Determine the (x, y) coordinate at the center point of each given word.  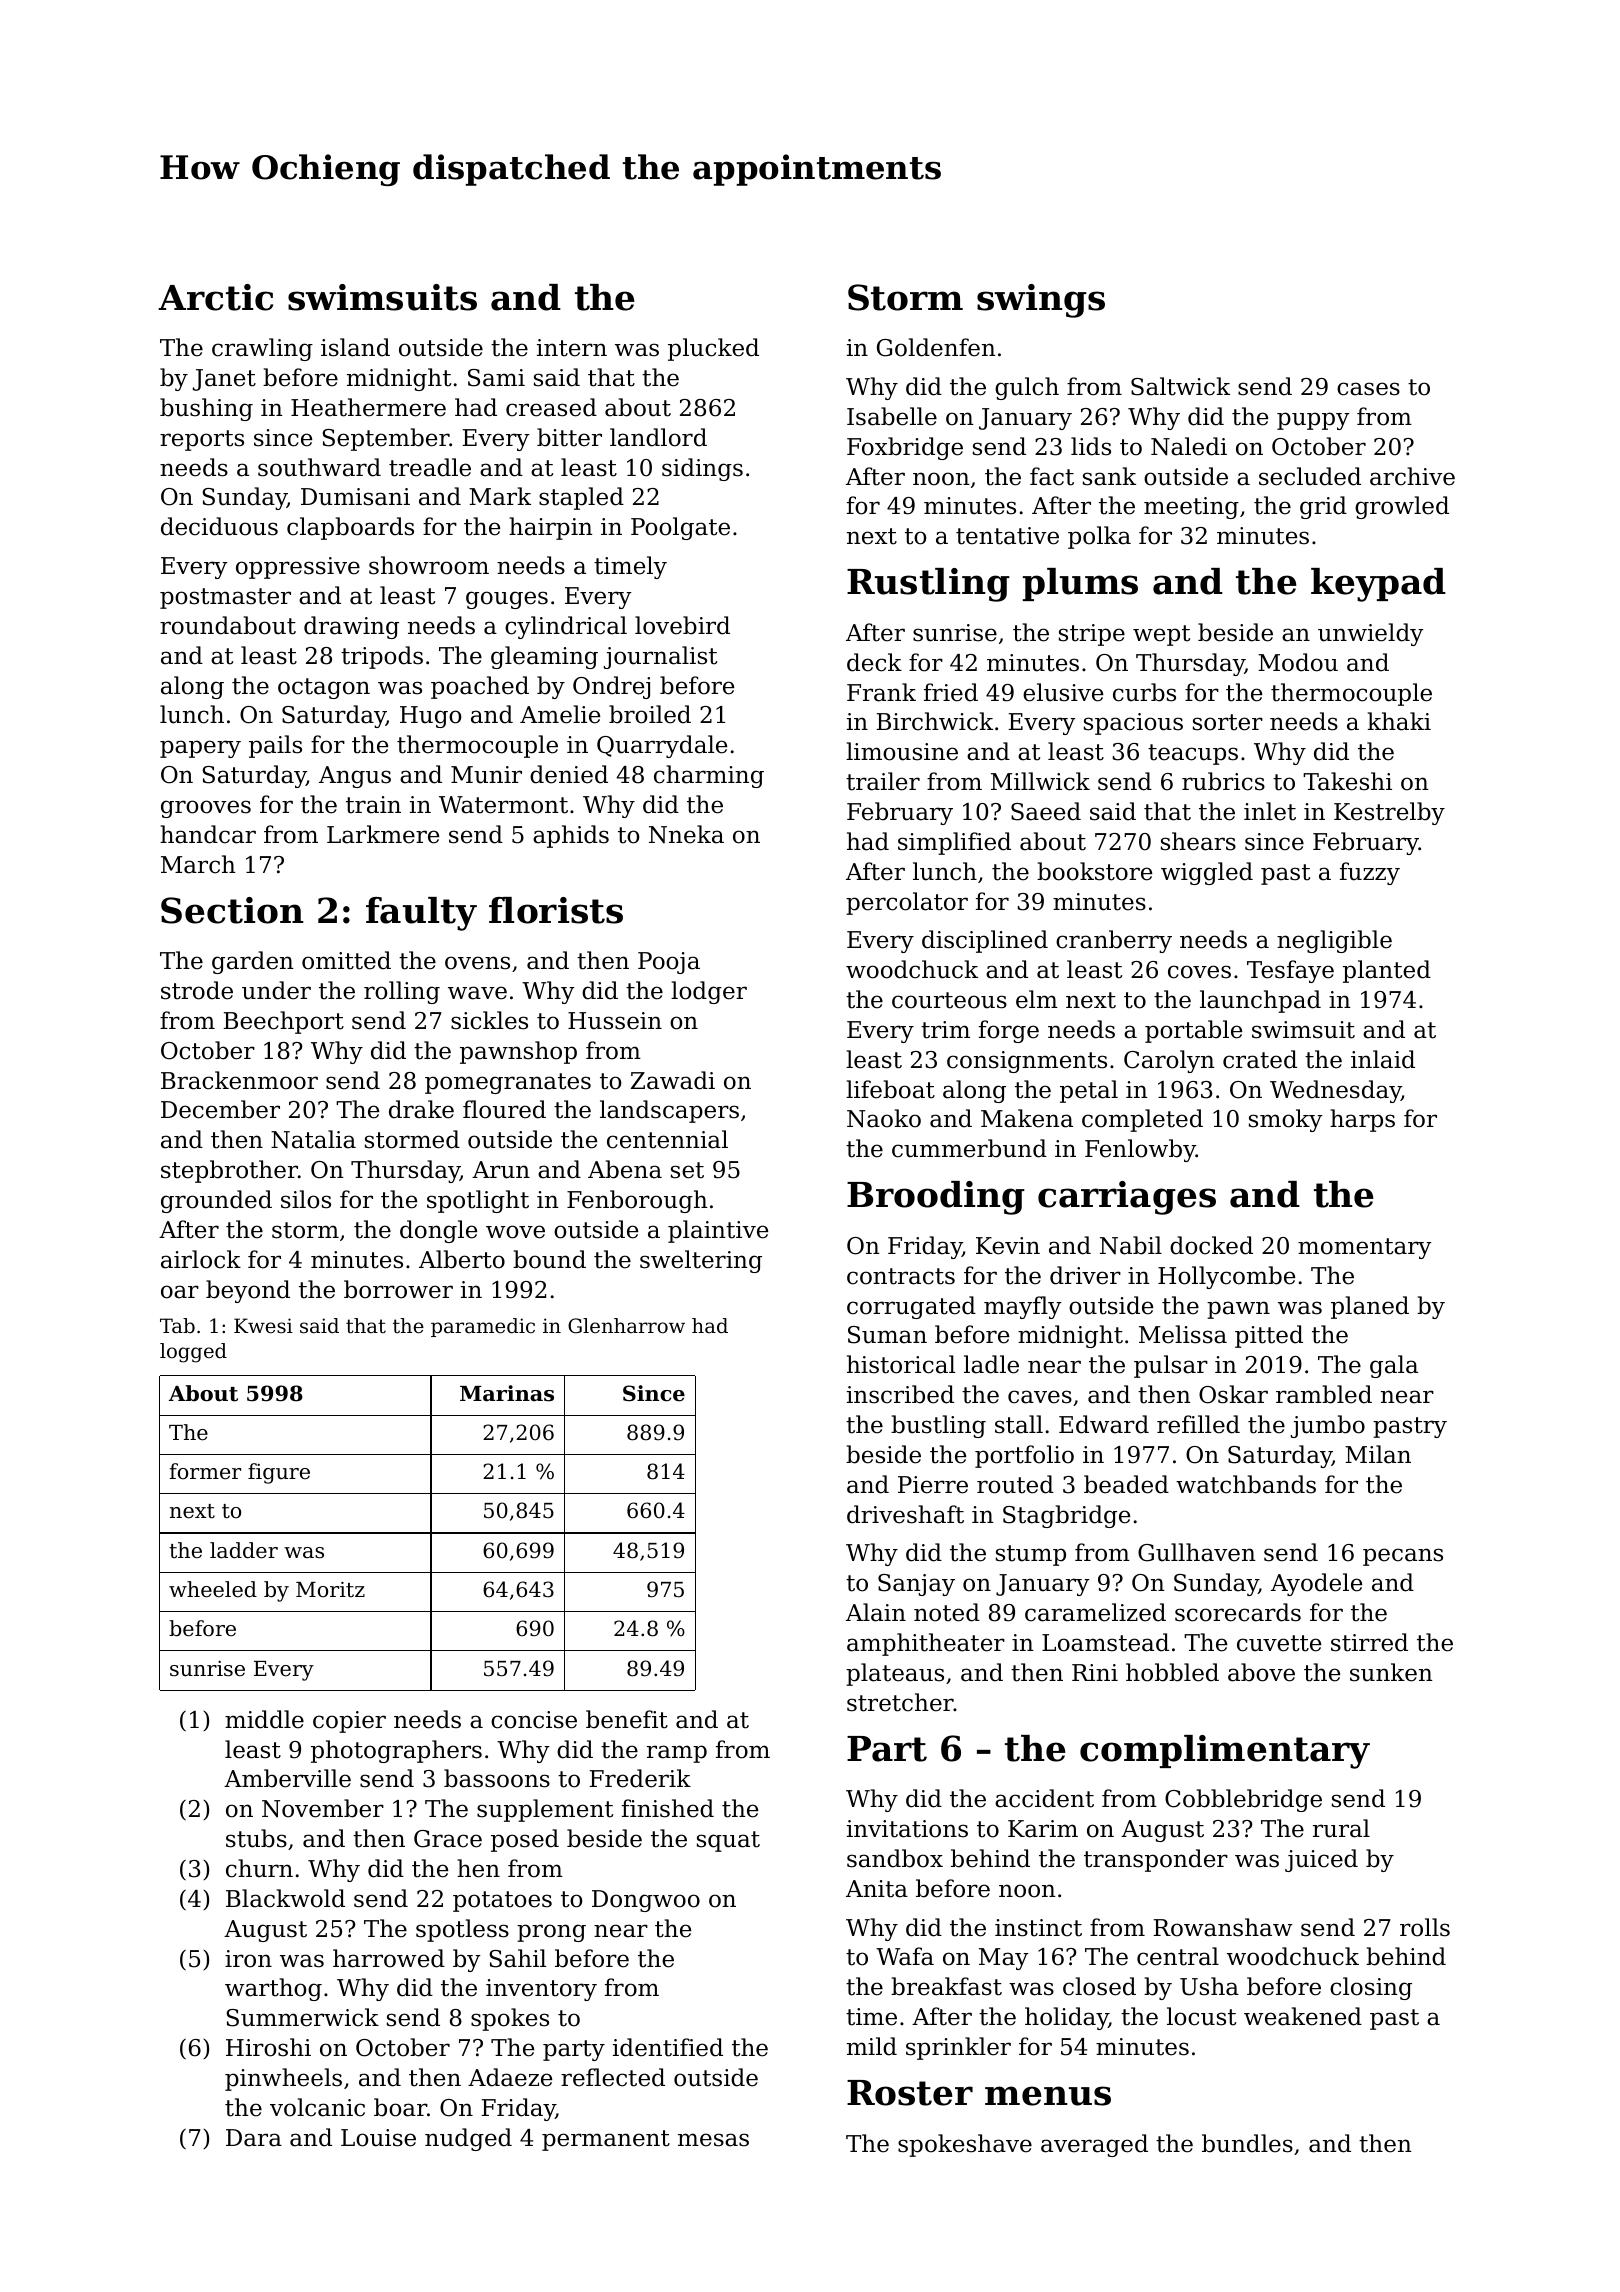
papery (200, 749)
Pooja (669, 963)
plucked (713, 349)
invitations (907, 1829)
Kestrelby (1389, 813)
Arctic (215, 297)
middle (264, 1719)
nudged (468, 2139)
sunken (1391, 1672)
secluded (1310, 476)
